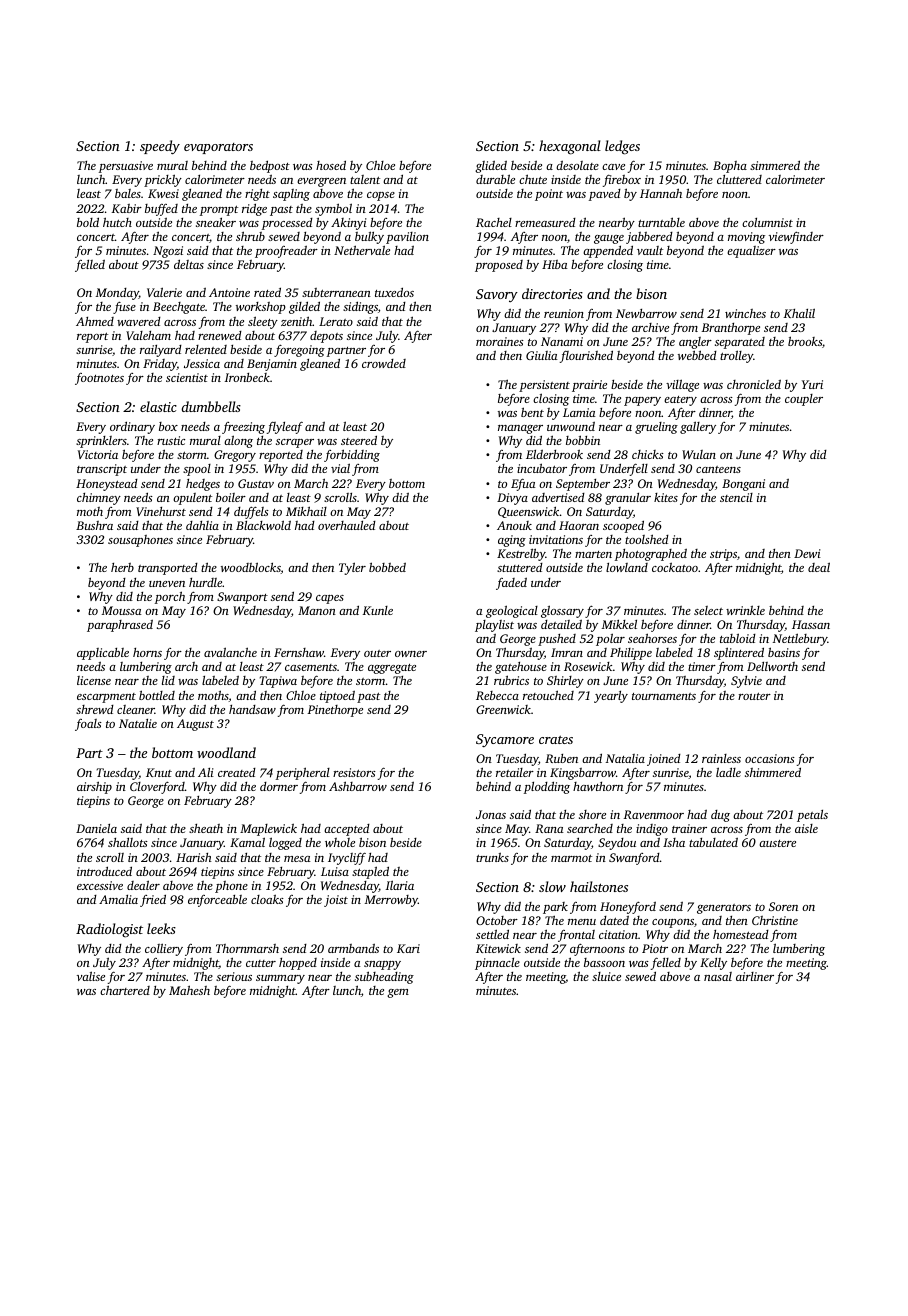 This page has height=1316, width=908. I want to click on applicable, so click(103, 654).
